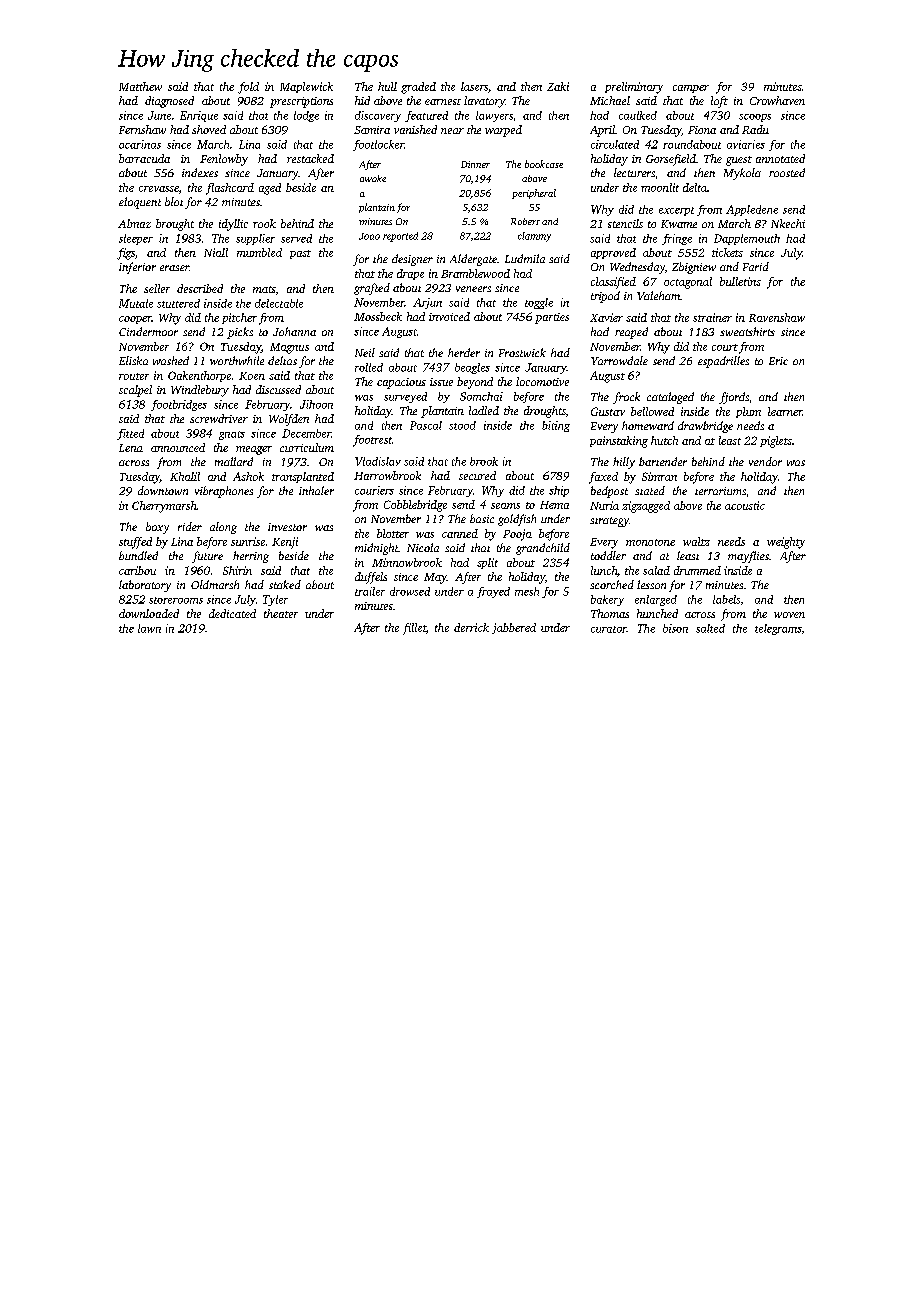 The height and width of the page is (1308, 924). Describe the element at coordinates (756, 266) in the page. I see `Farid` at that location.
